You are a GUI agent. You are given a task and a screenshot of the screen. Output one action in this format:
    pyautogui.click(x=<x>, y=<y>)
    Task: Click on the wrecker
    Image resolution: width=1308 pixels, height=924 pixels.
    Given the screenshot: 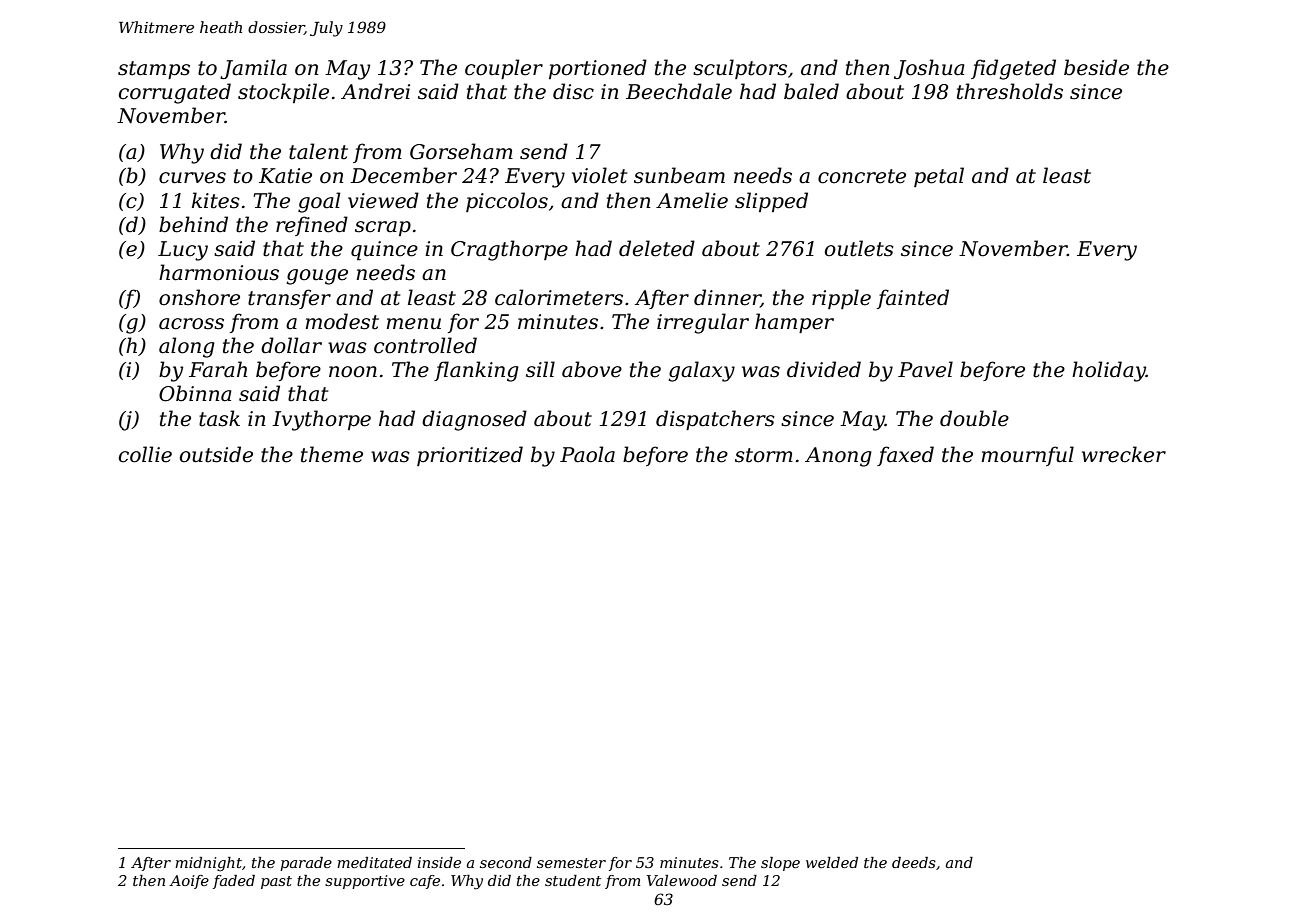 What is the action you would take?
    pyautogui.click(x=1124, y=454)
